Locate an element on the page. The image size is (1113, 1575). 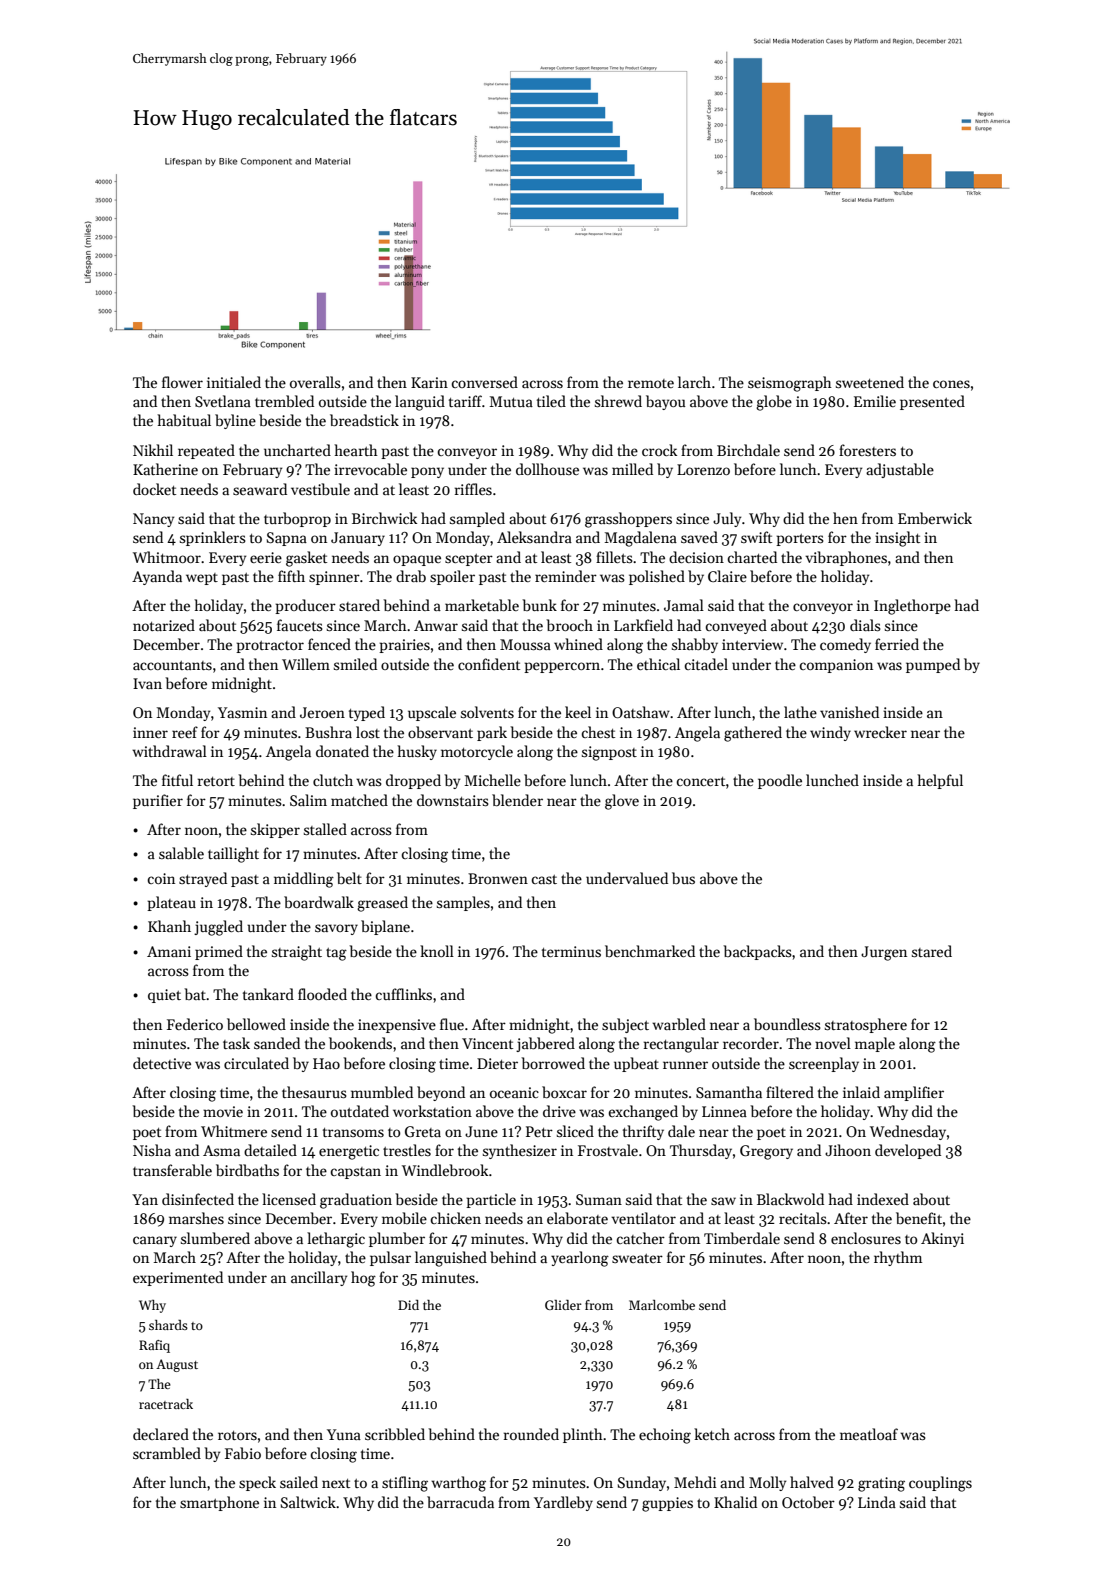
downstairs is located at coordinates (453, 800).
